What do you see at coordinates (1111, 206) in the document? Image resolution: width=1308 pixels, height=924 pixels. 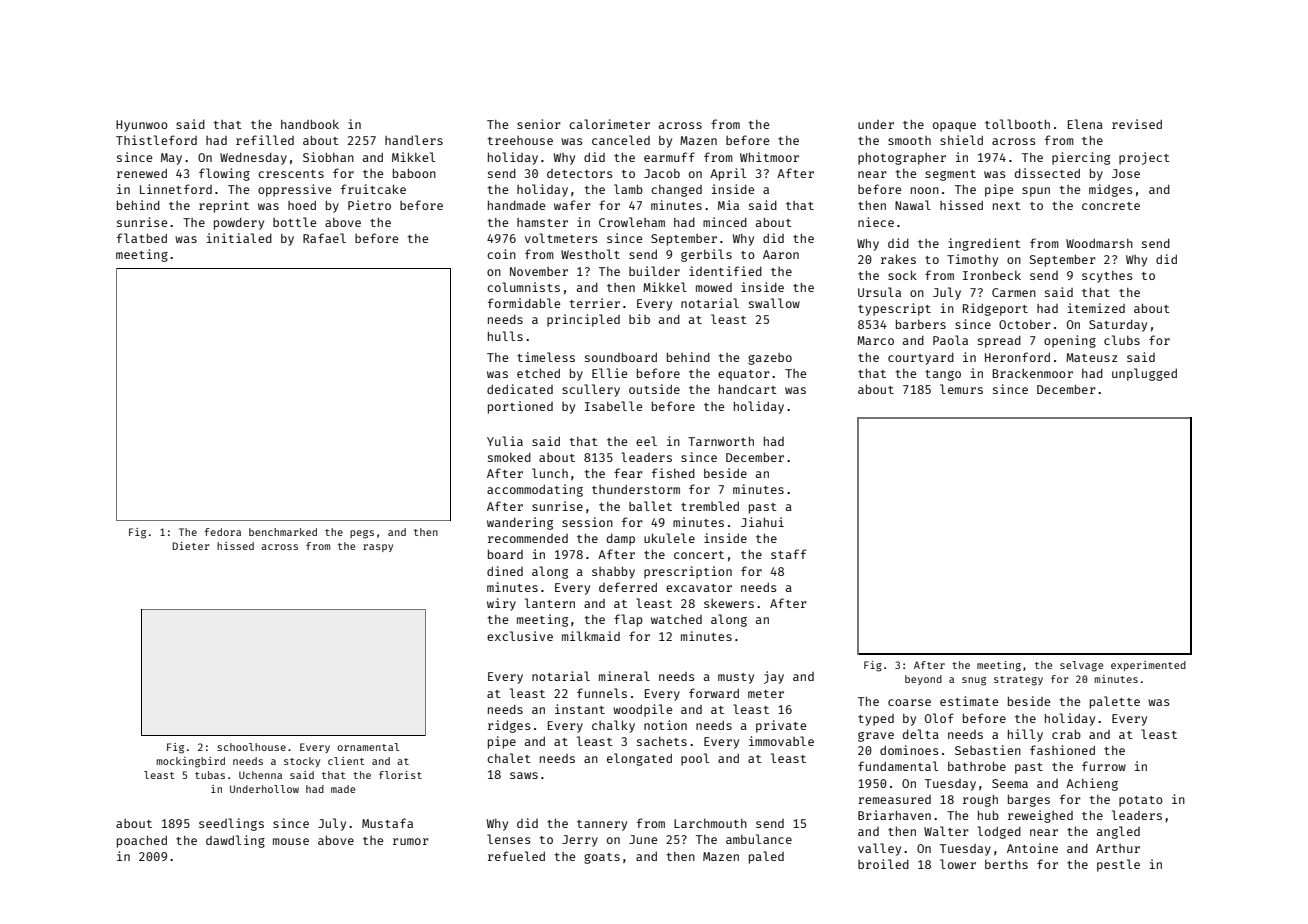 I see `concrete` at bounding box center [1111, 206].
